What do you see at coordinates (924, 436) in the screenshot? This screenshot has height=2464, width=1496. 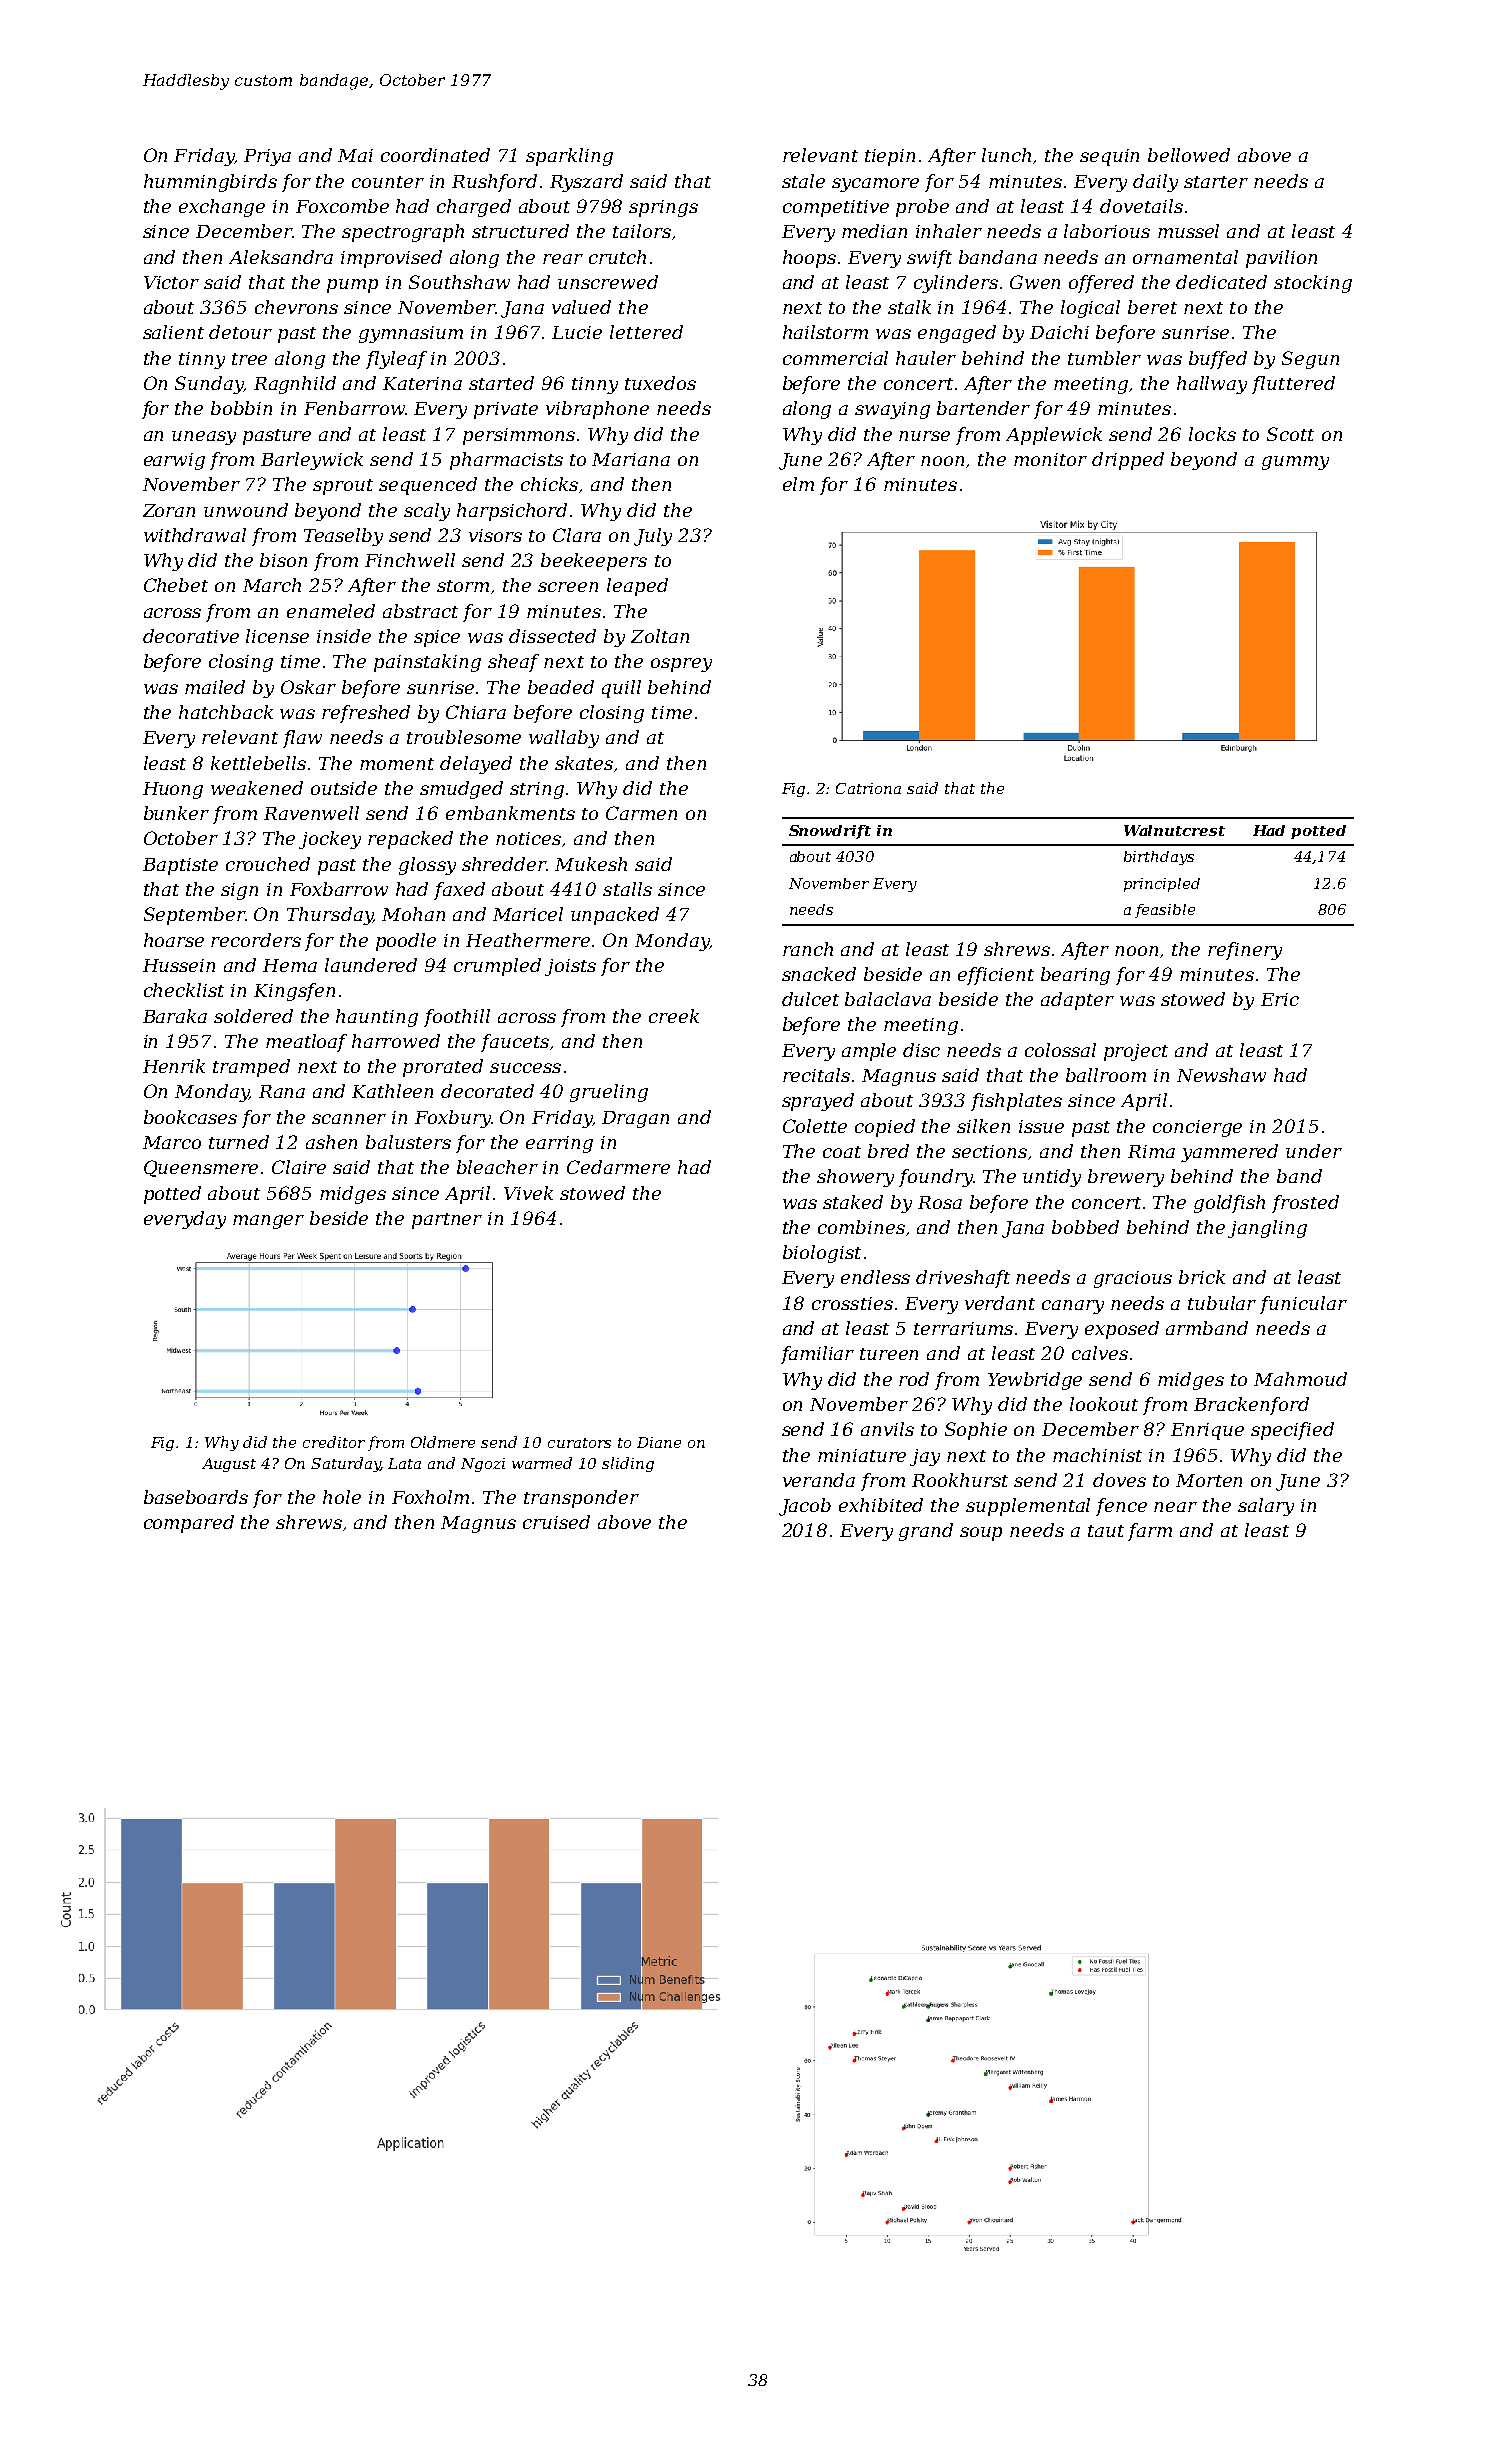 I see `nurse` at bounding box center [924, 436].
